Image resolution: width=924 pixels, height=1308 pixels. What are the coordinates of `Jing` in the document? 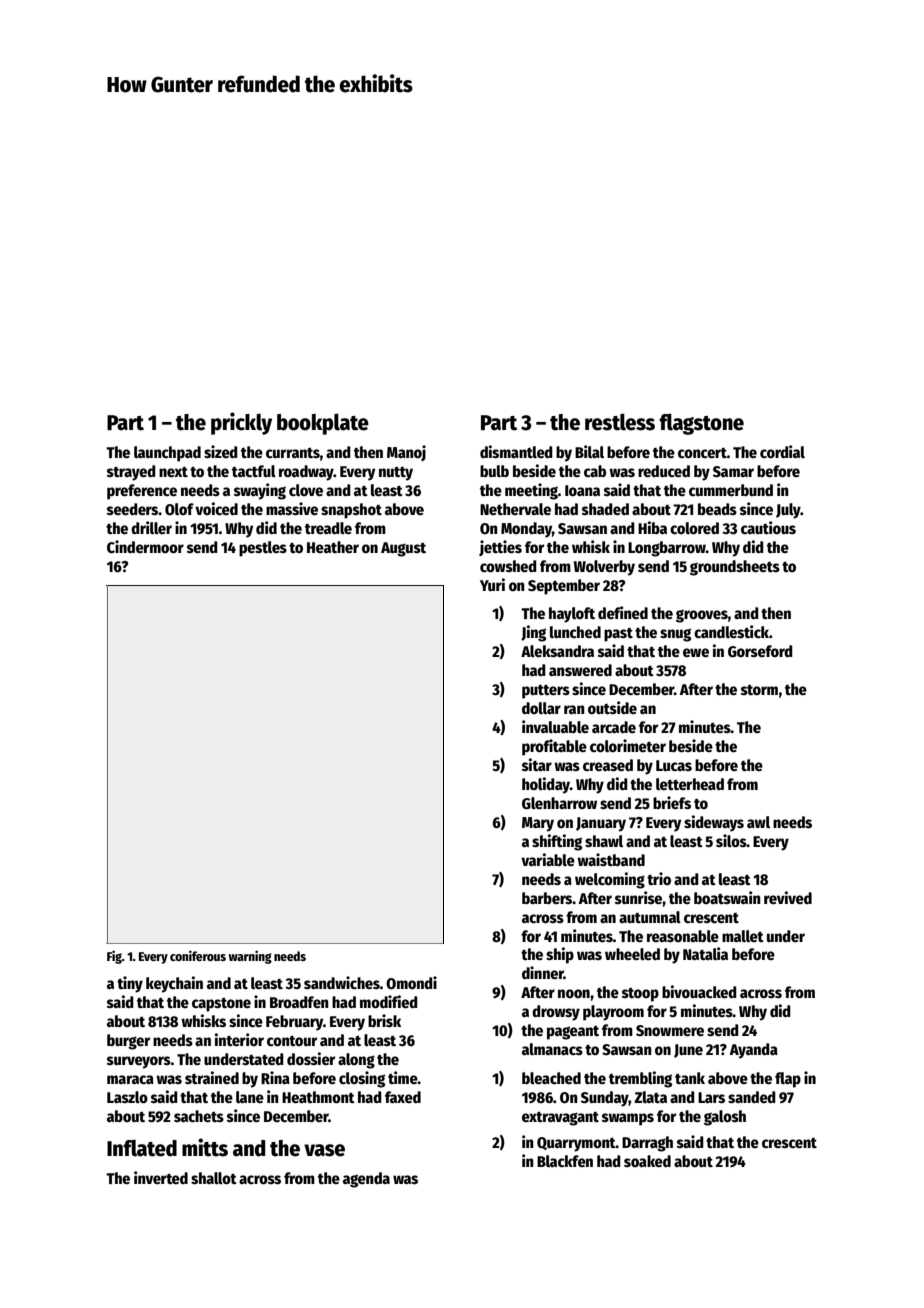 It's located at (533, 633).
